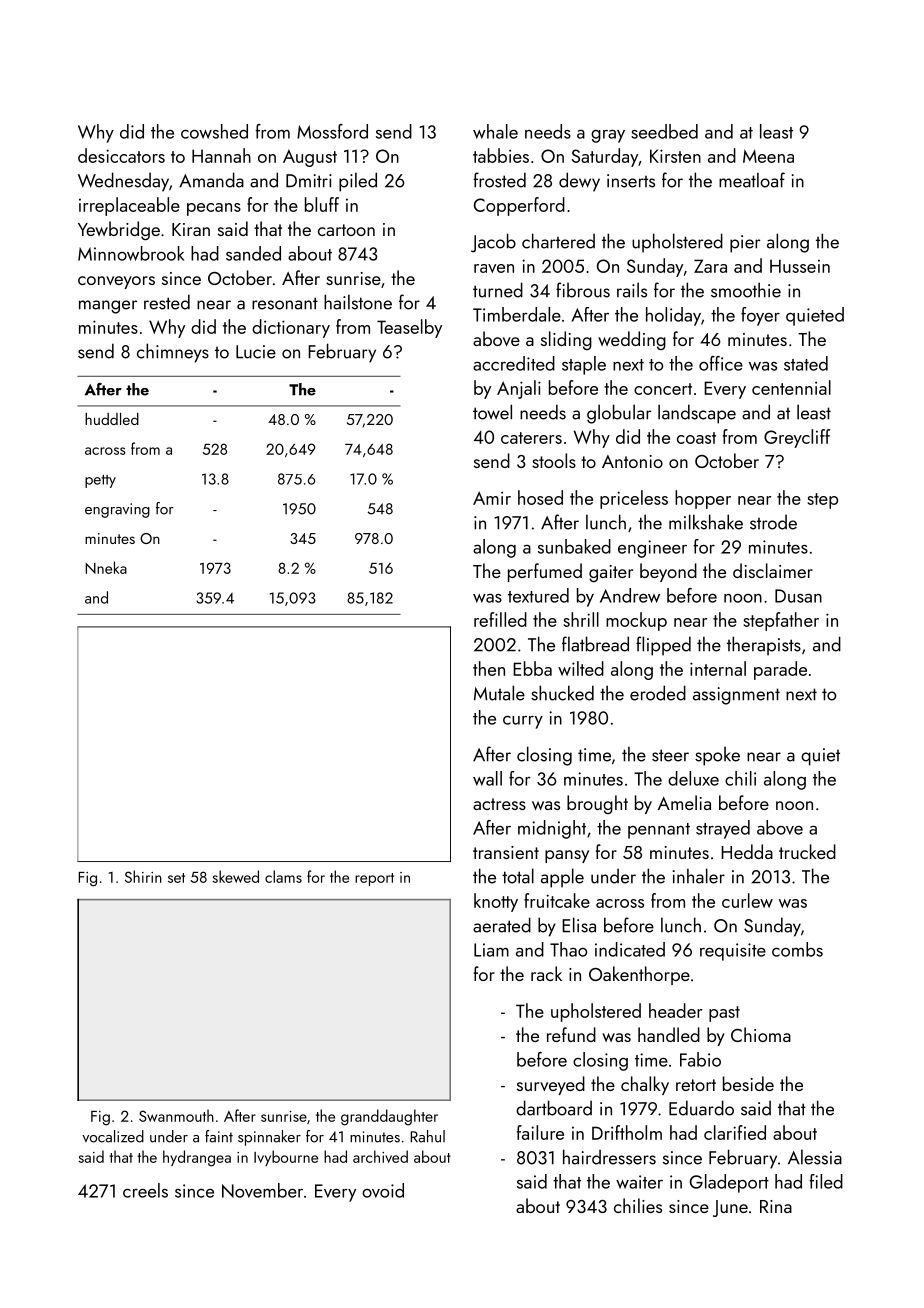  I want to click on seedbed, so click(664, 131).
